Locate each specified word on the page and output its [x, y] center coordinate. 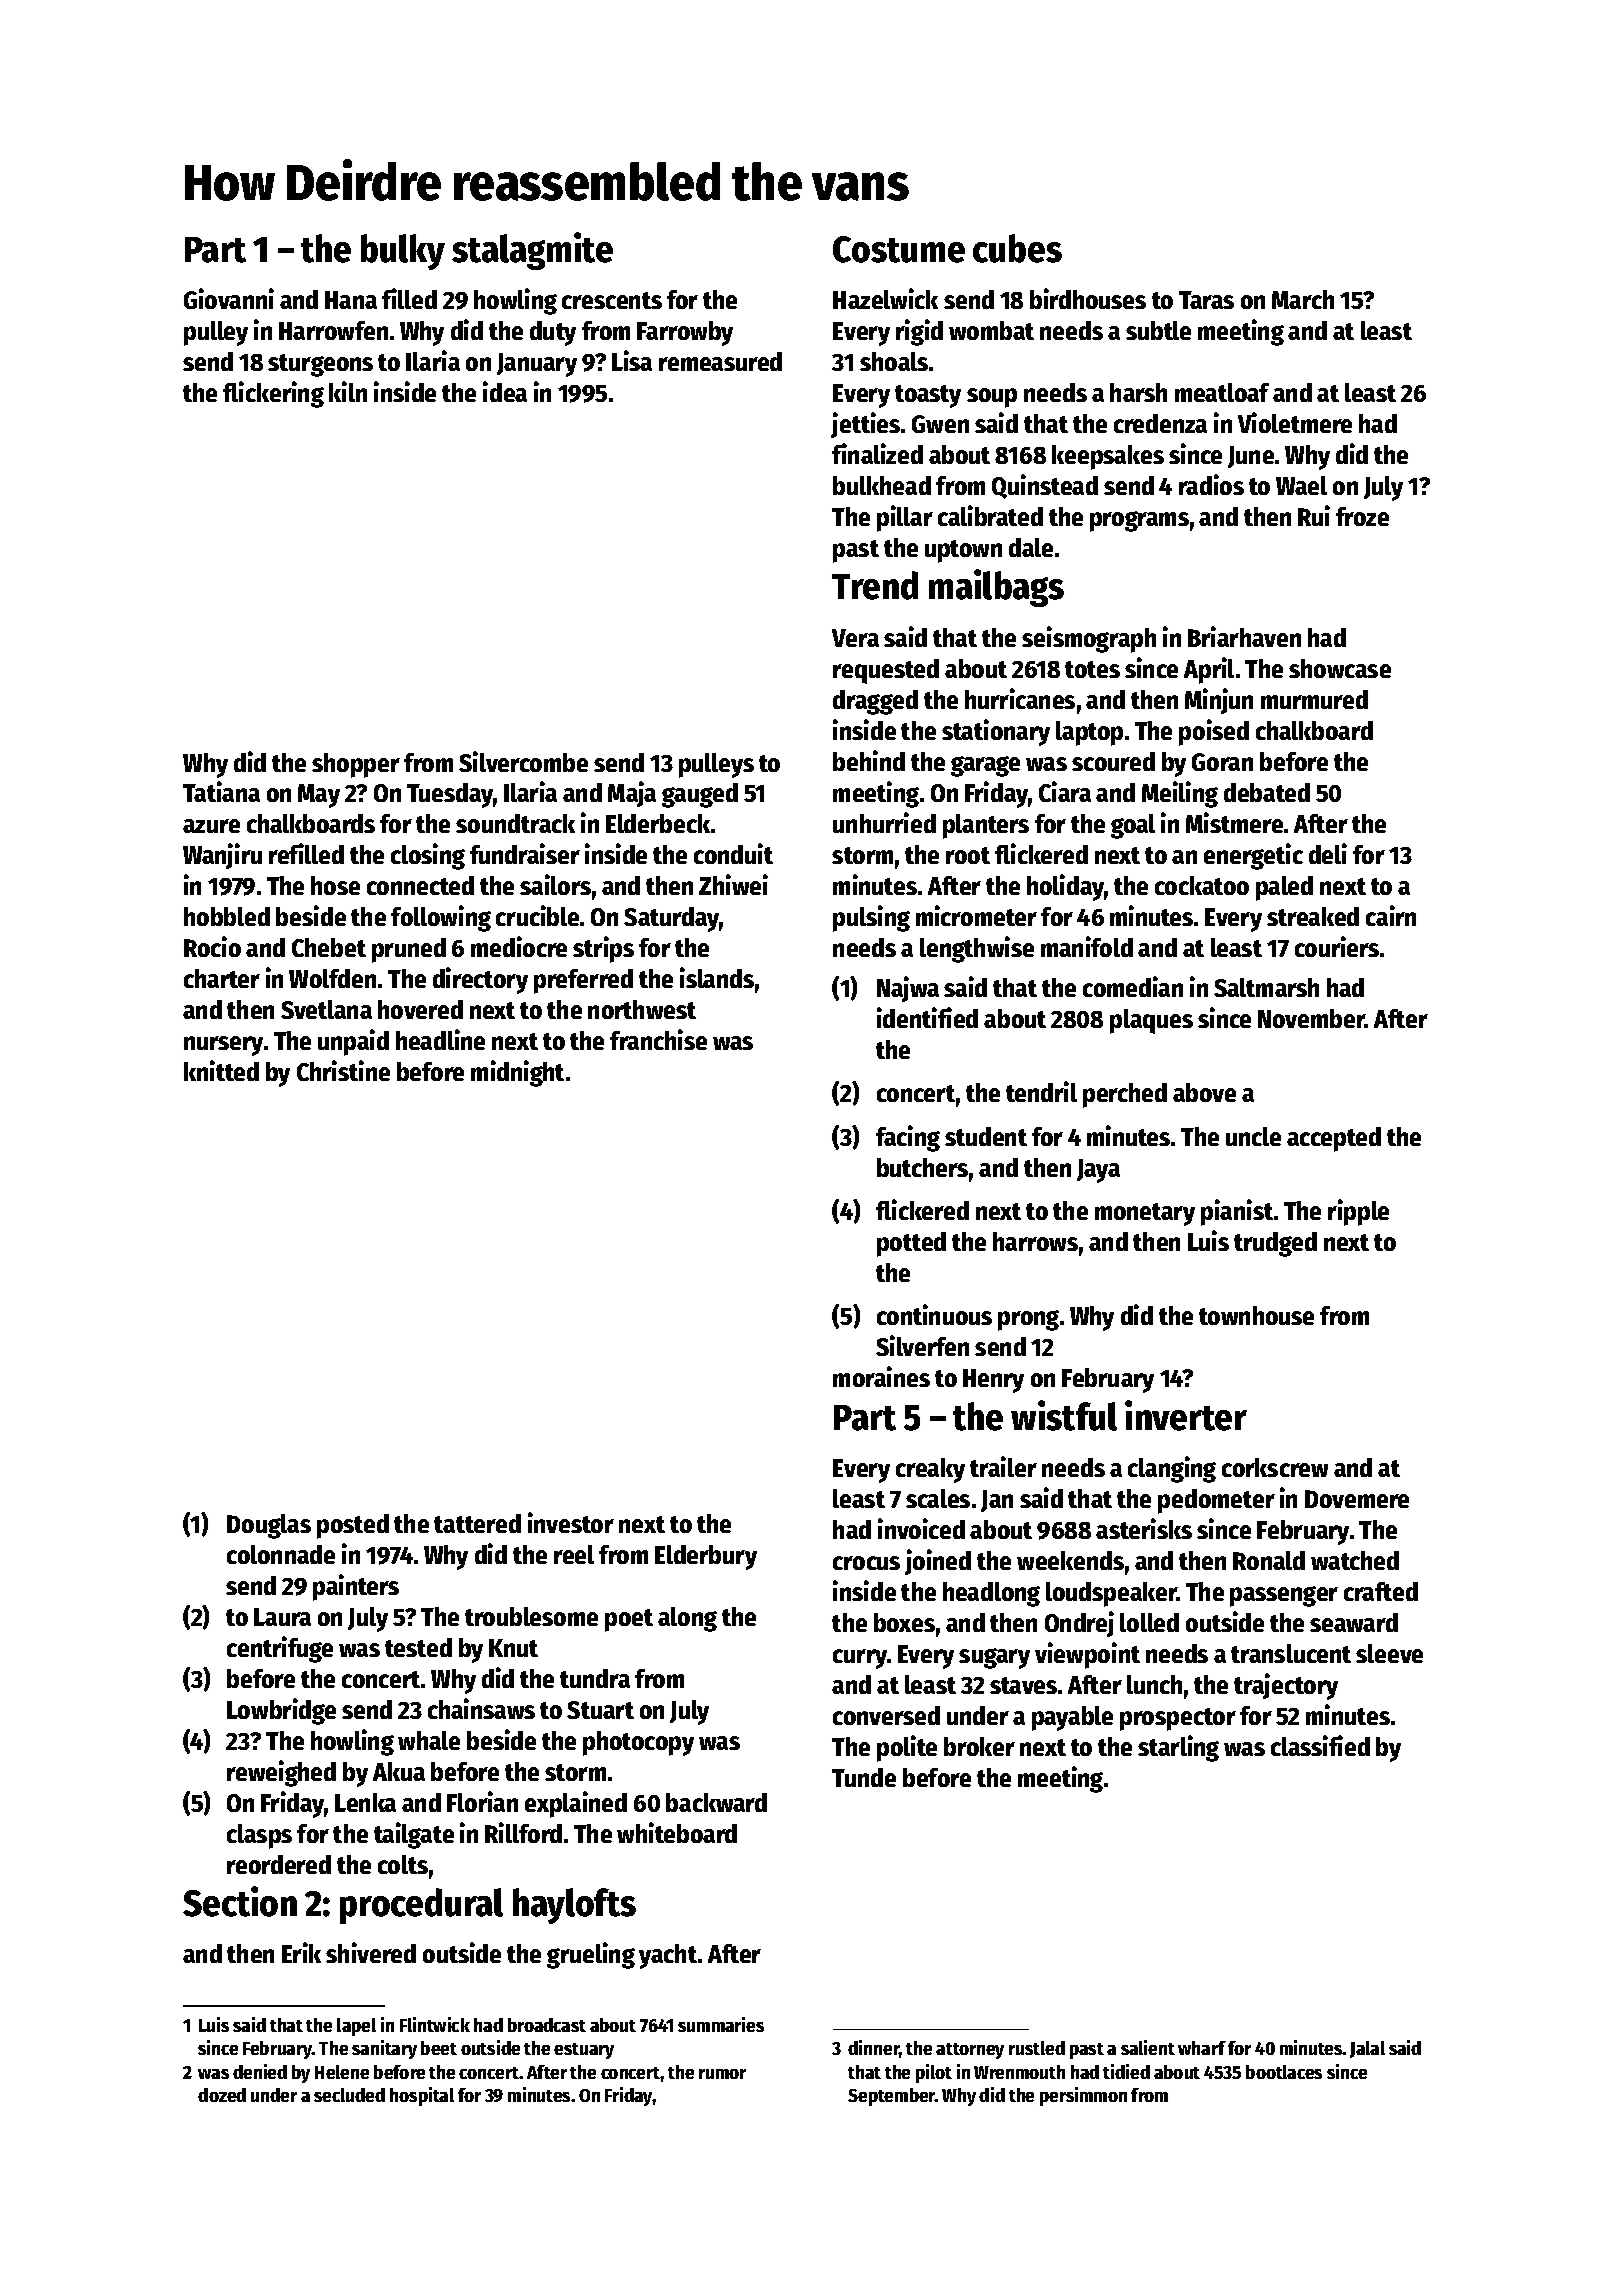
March [1303, 299]
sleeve [1389, 1653]
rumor [722, 2074]
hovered [420, 1009]
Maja [632, 794]
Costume [899, 249]
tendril [1041, 1091]
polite [907, 1748]
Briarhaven [1244, 636]
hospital [422, 2096]
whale [429, 1740]
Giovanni [229, 298]
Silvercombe [523, 761]
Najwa [908, 989]
